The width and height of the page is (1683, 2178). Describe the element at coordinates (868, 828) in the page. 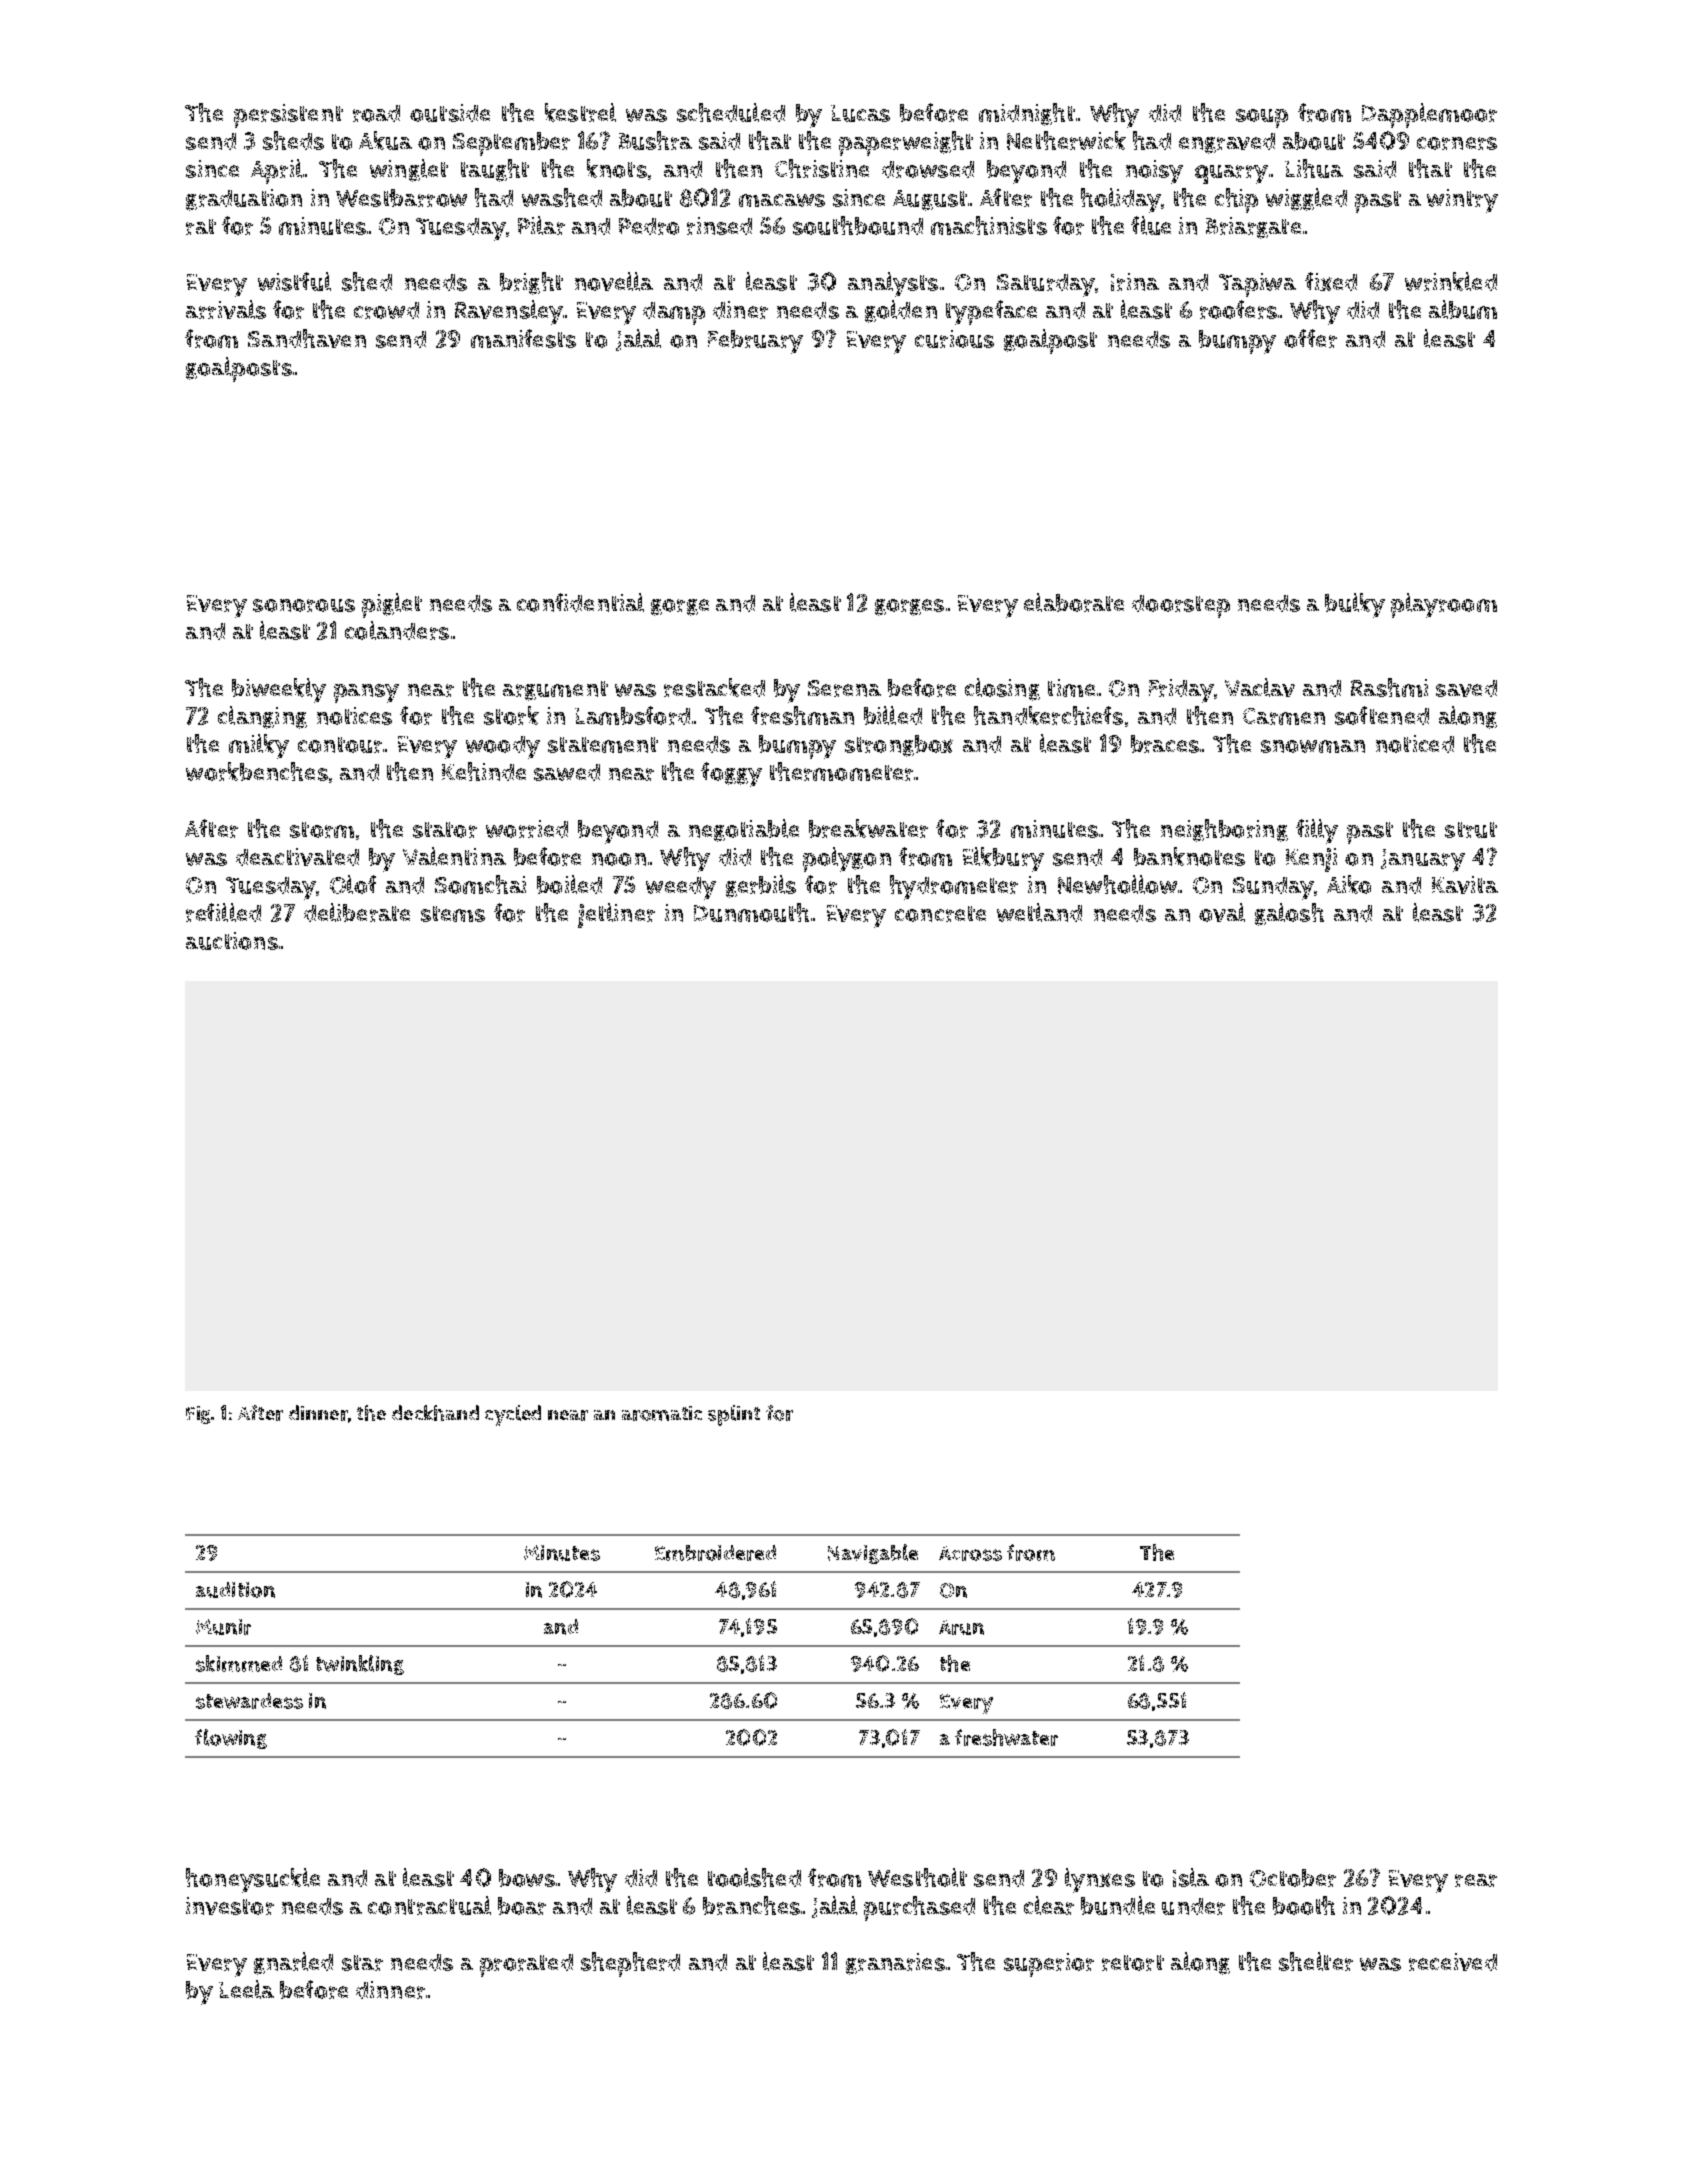

I see `breakwater` at that location.
